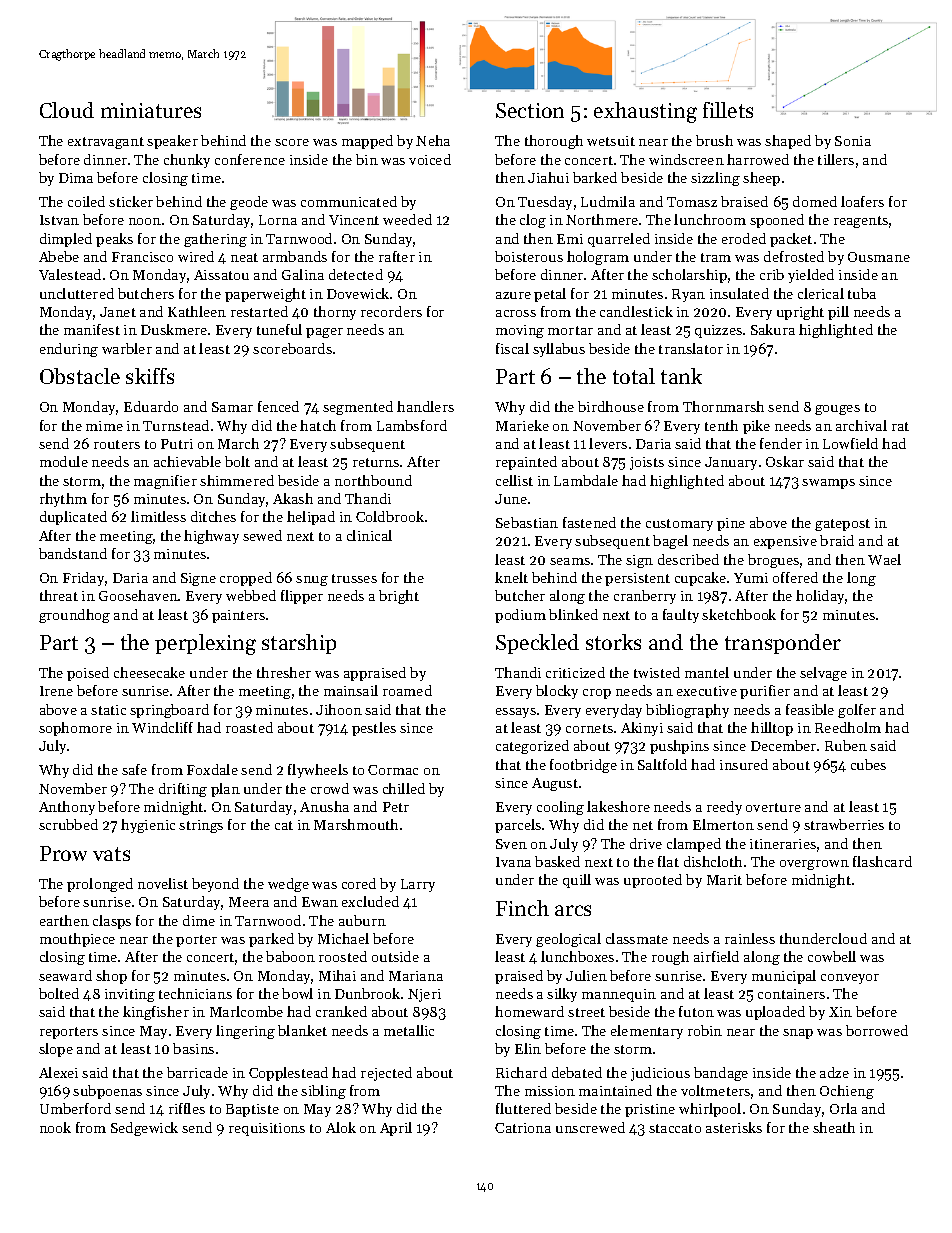 The width and height of the page is (952, 1233). Describe the element at coordinates (728, 110) in the page. I see `fillets` at that location.
